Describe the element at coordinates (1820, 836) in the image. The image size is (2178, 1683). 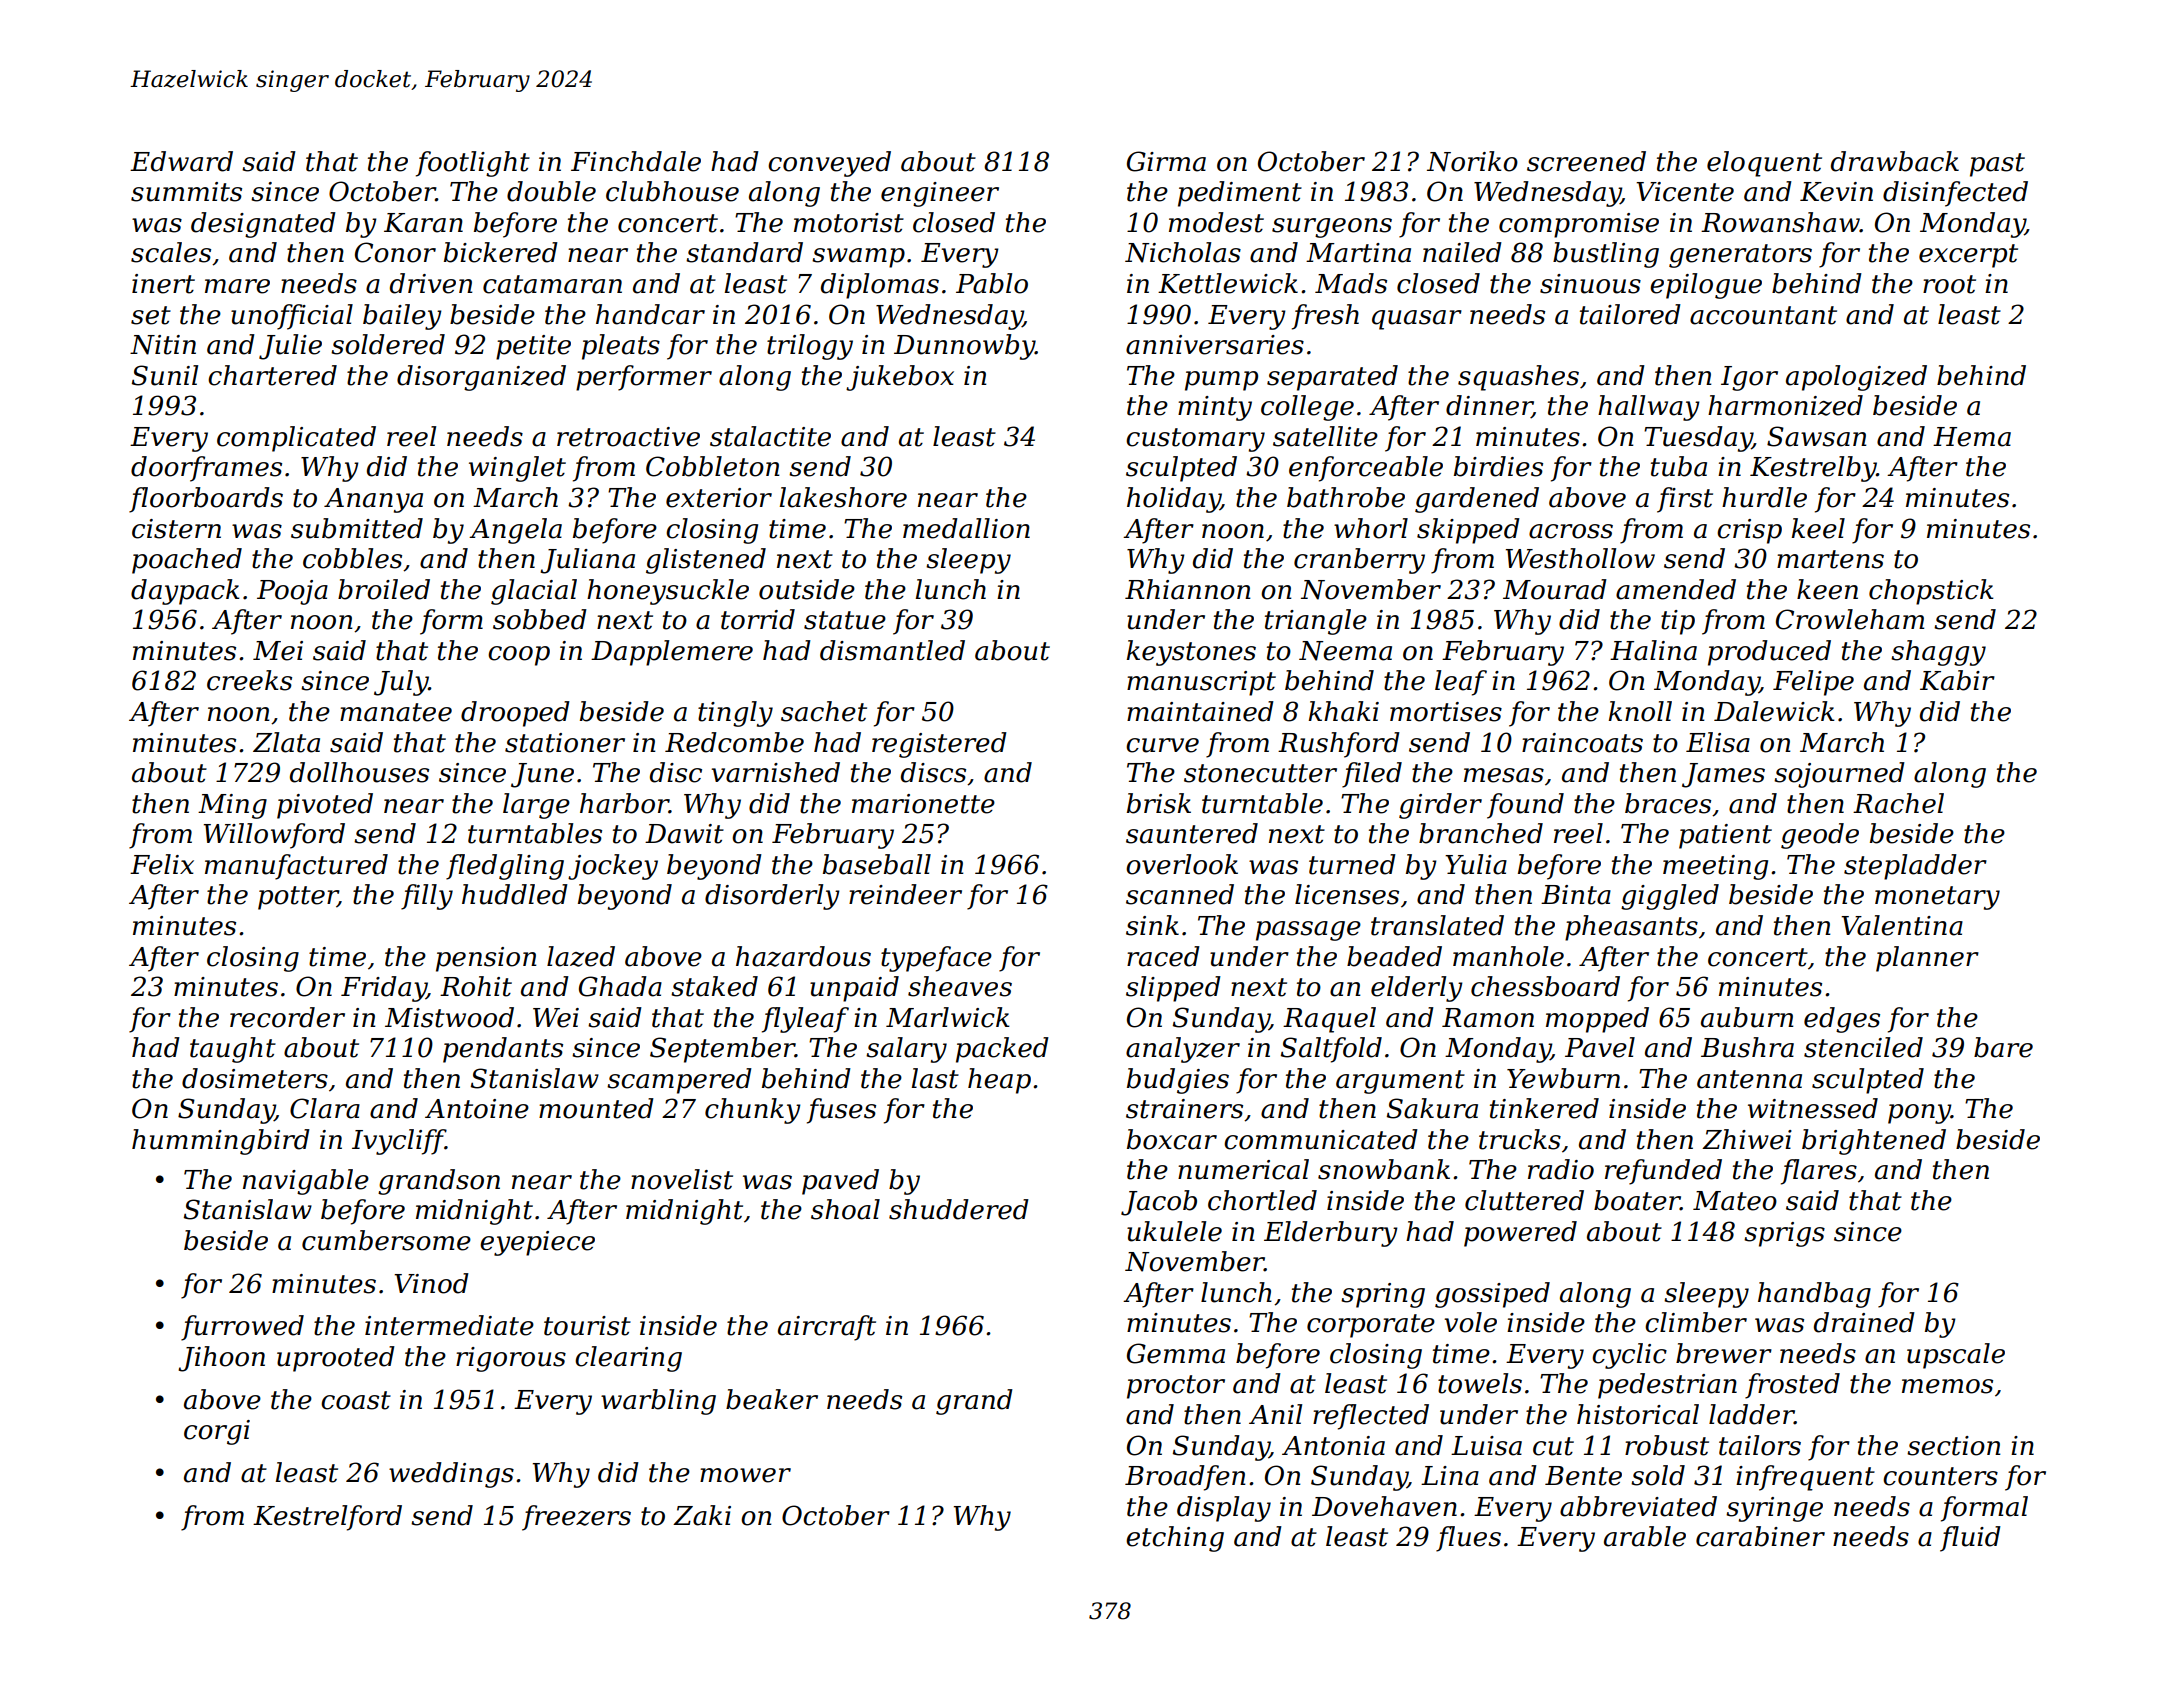
I see `geode` at that location.
